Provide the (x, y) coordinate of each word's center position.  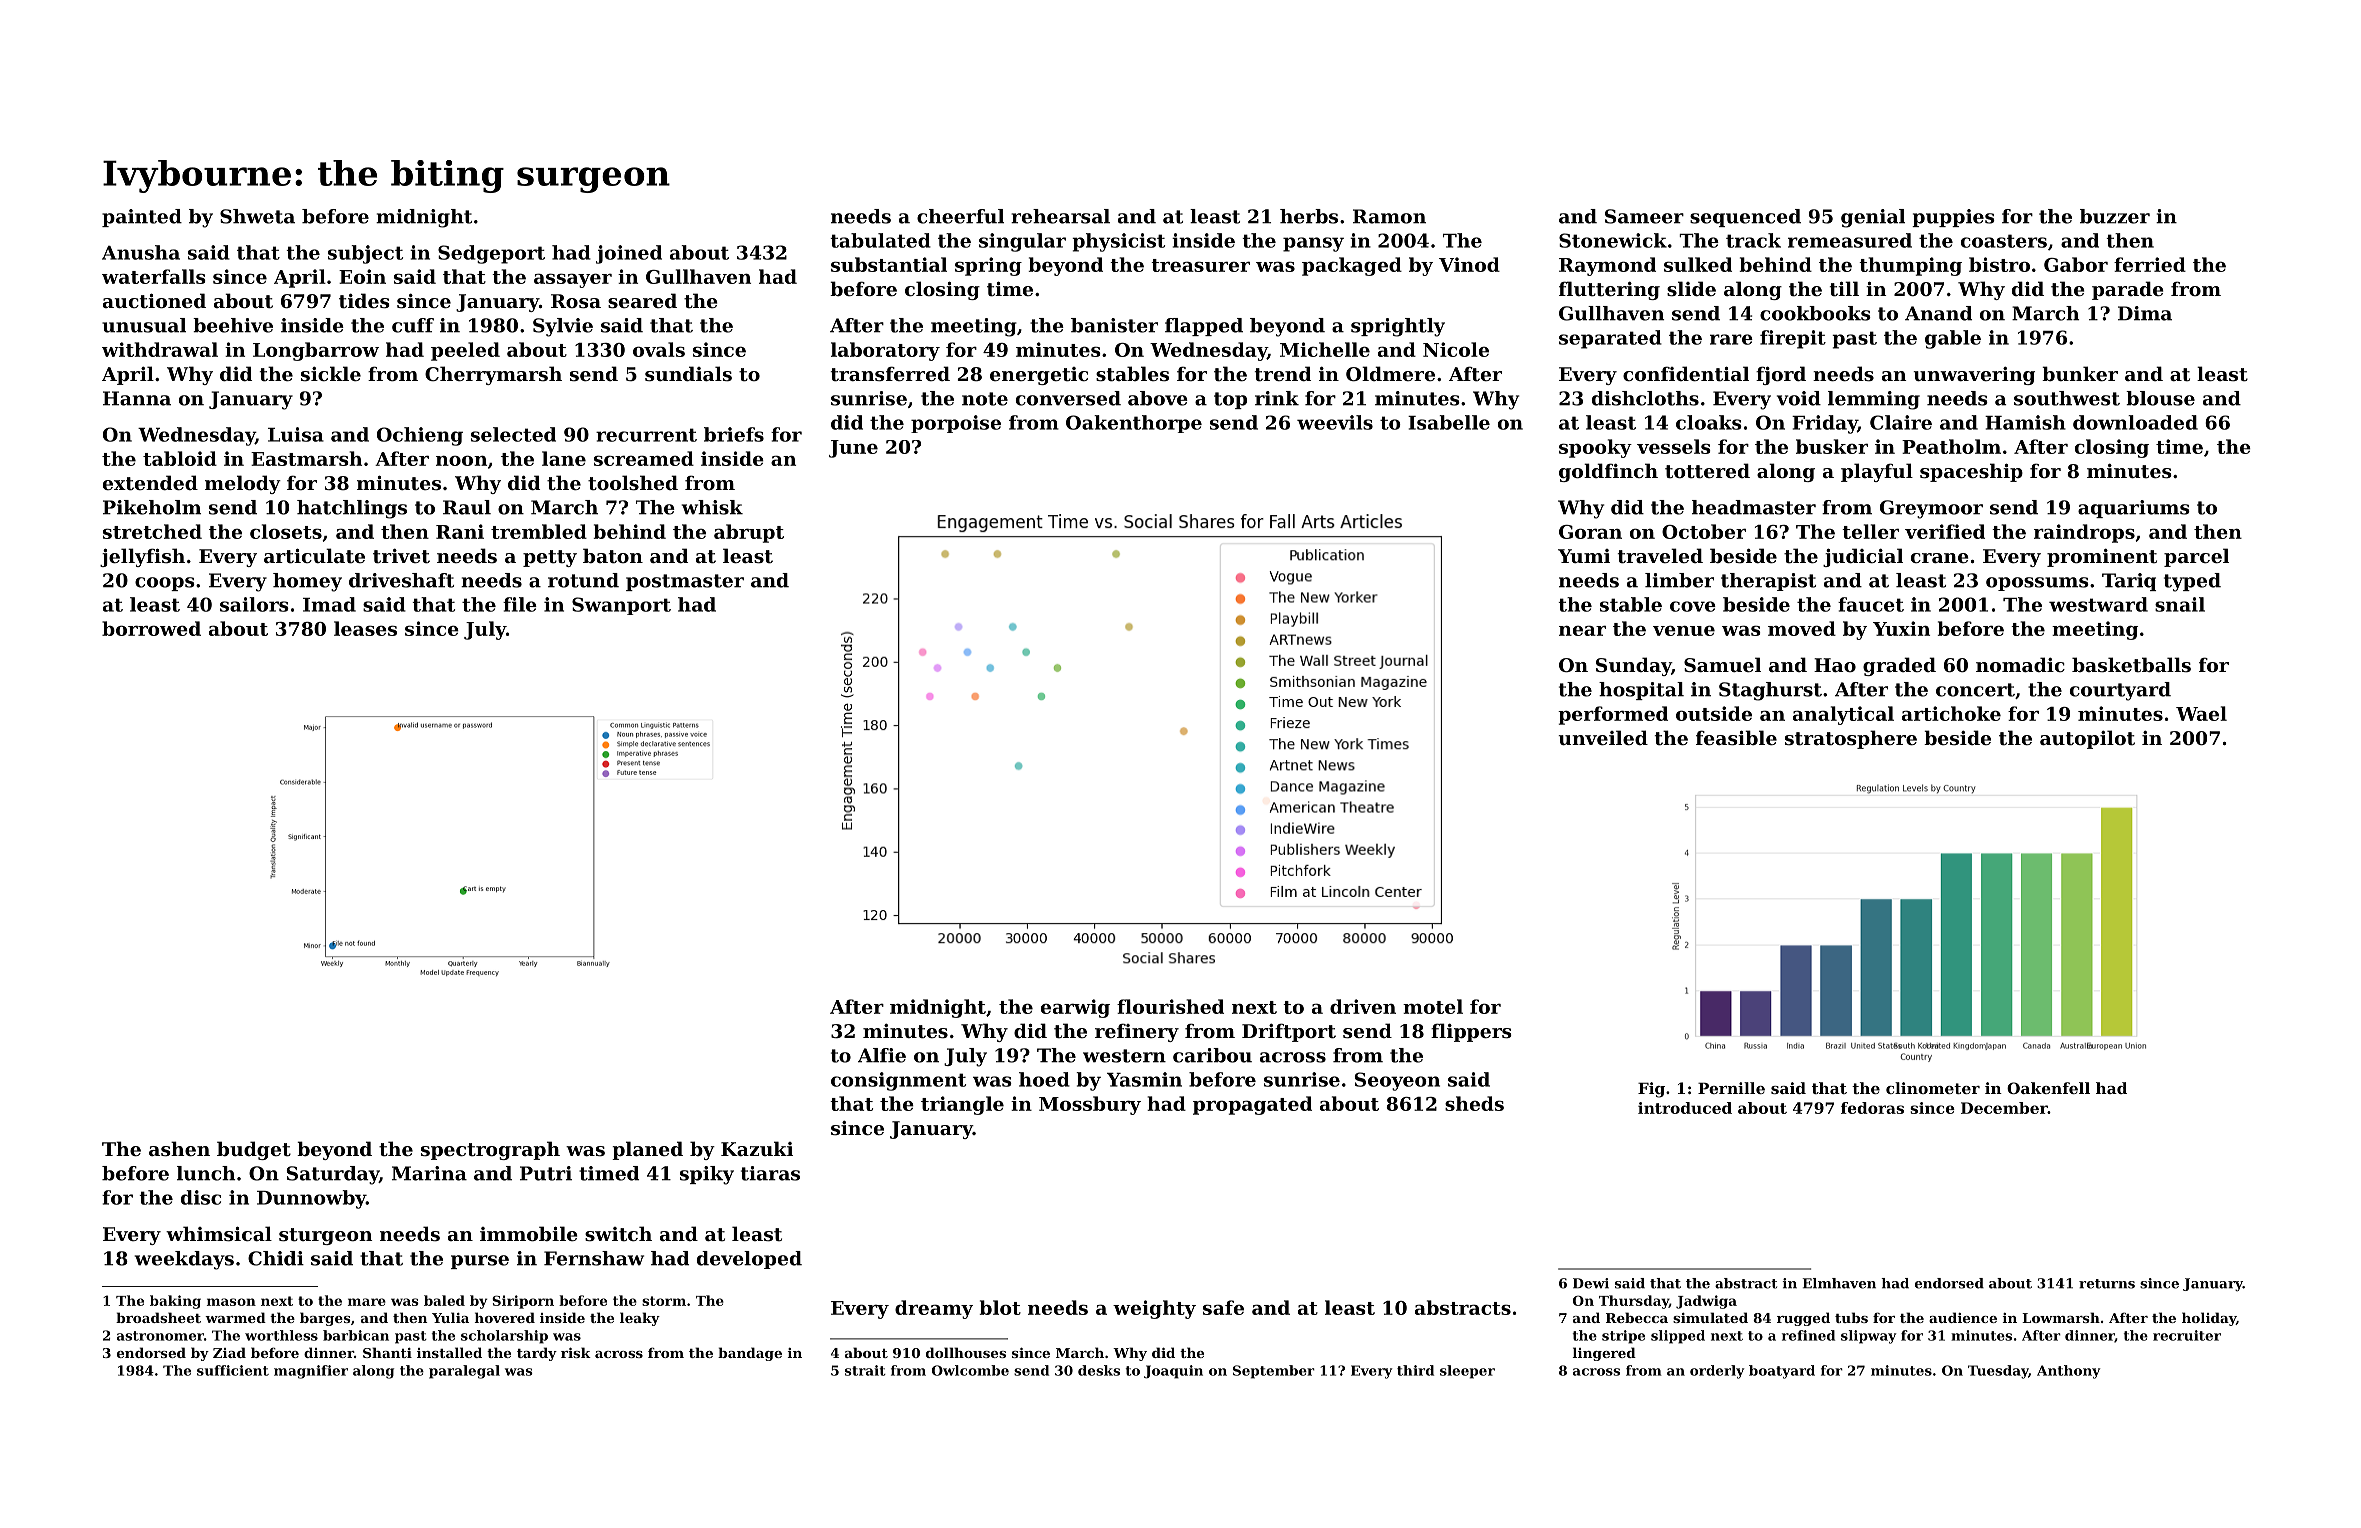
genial (1873, 218)
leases (365, 628)
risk (576, 1352)
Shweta (257, 216)
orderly (1717, 1372)
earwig (1075, 1008)
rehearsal (1060, 216)
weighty (1154, 1309)
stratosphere (1851, 739)
